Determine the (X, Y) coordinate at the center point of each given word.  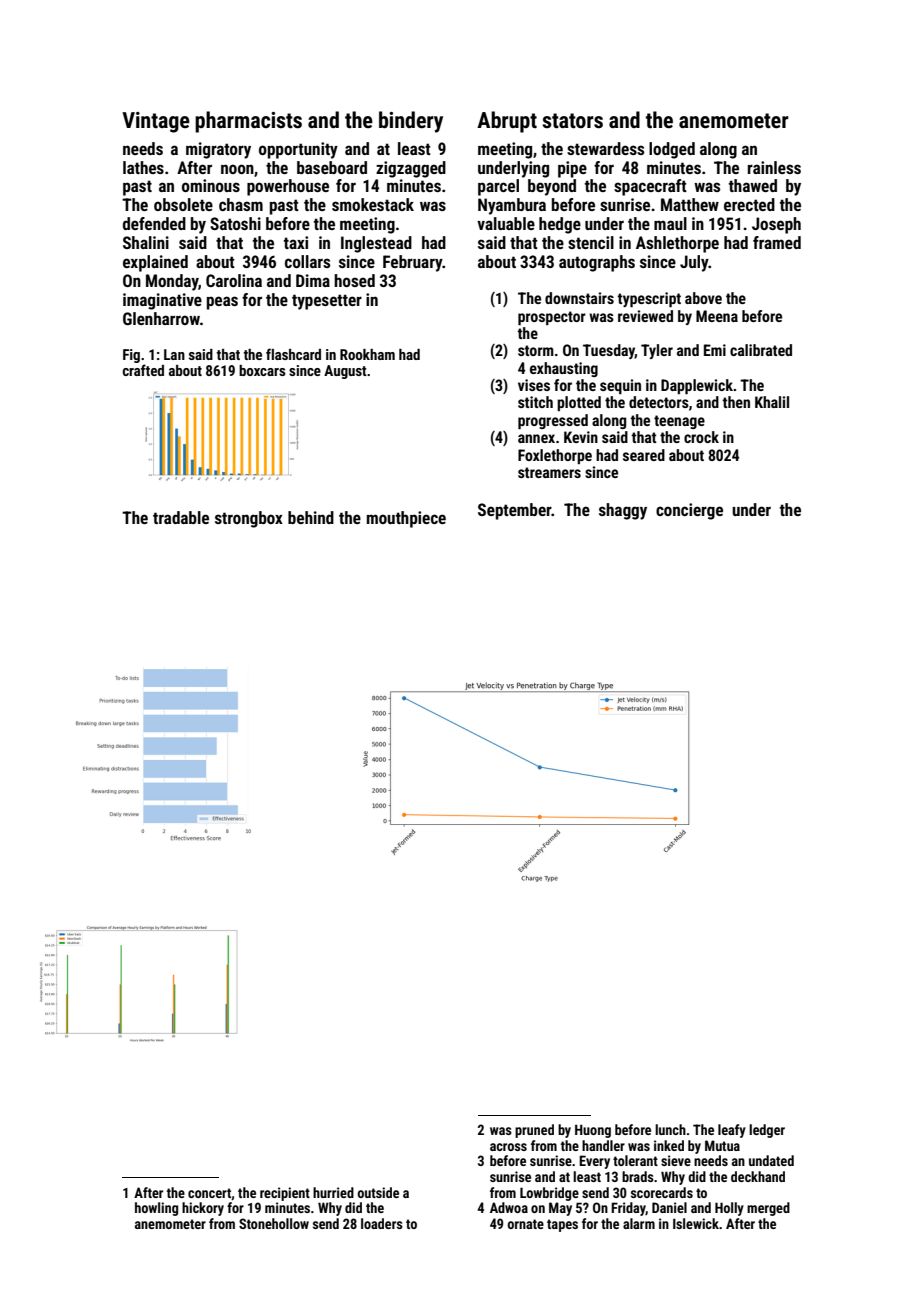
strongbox (249, 519)
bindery (411, 122)
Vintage (156, 122)
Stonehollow (274, 1223)
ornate (525, 1224)
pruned (534, 1131)
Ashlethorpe (677, 244)
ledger (767, 1131)
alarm (639, 1223)
